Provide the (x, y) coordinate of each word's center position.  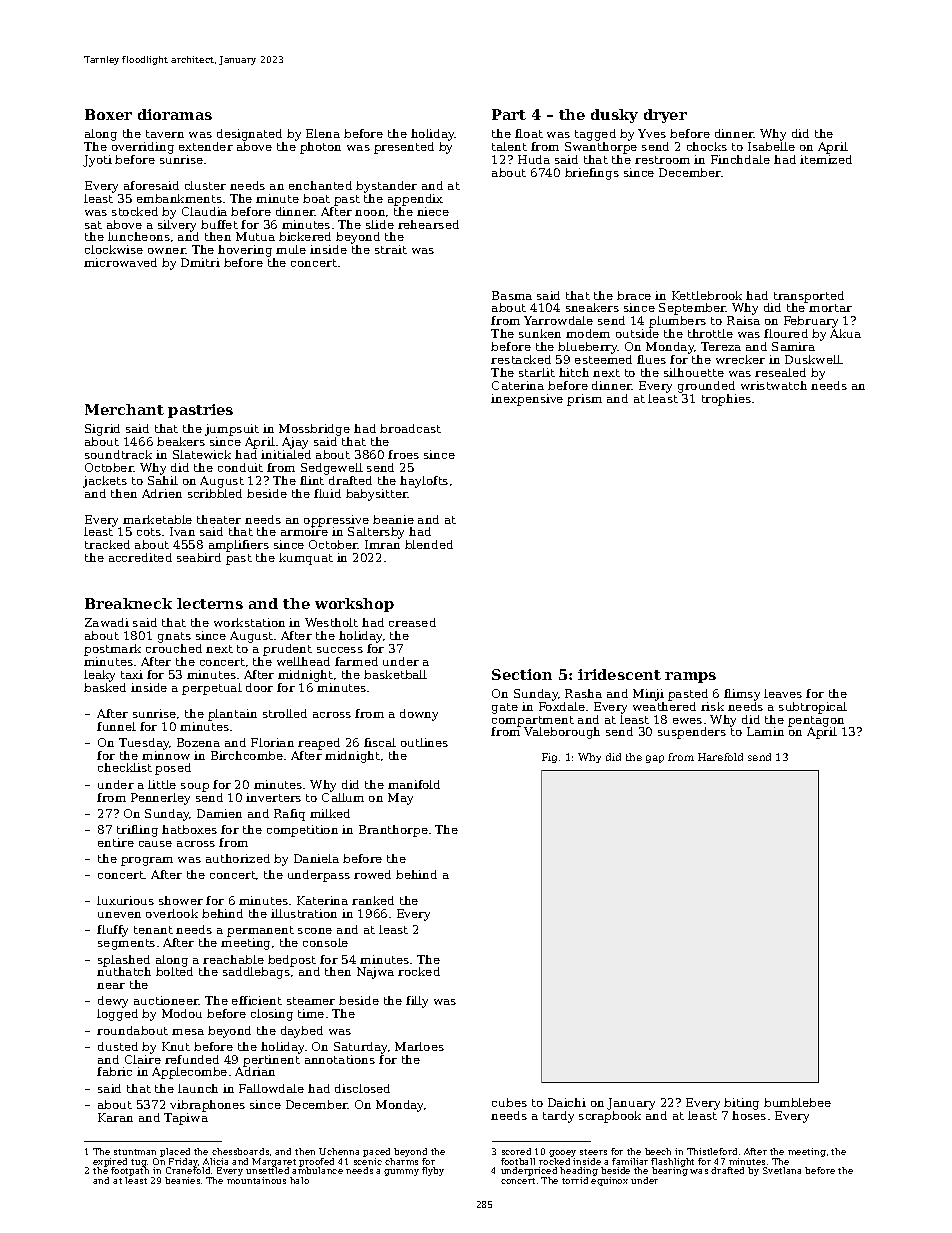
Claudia (204, 211)
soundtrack (118, 454)
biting (741, 1104)
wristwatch (774, 385)
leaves (783, 693)
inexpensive (527, 400)
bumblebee (797, 1102)
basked (105, 687)
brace (634, 295)
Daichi (567, 1102)
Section (522, 674)
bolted (174, 971)
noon (370, 213)
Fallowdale (271, 1088)
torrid (575, 1180)
